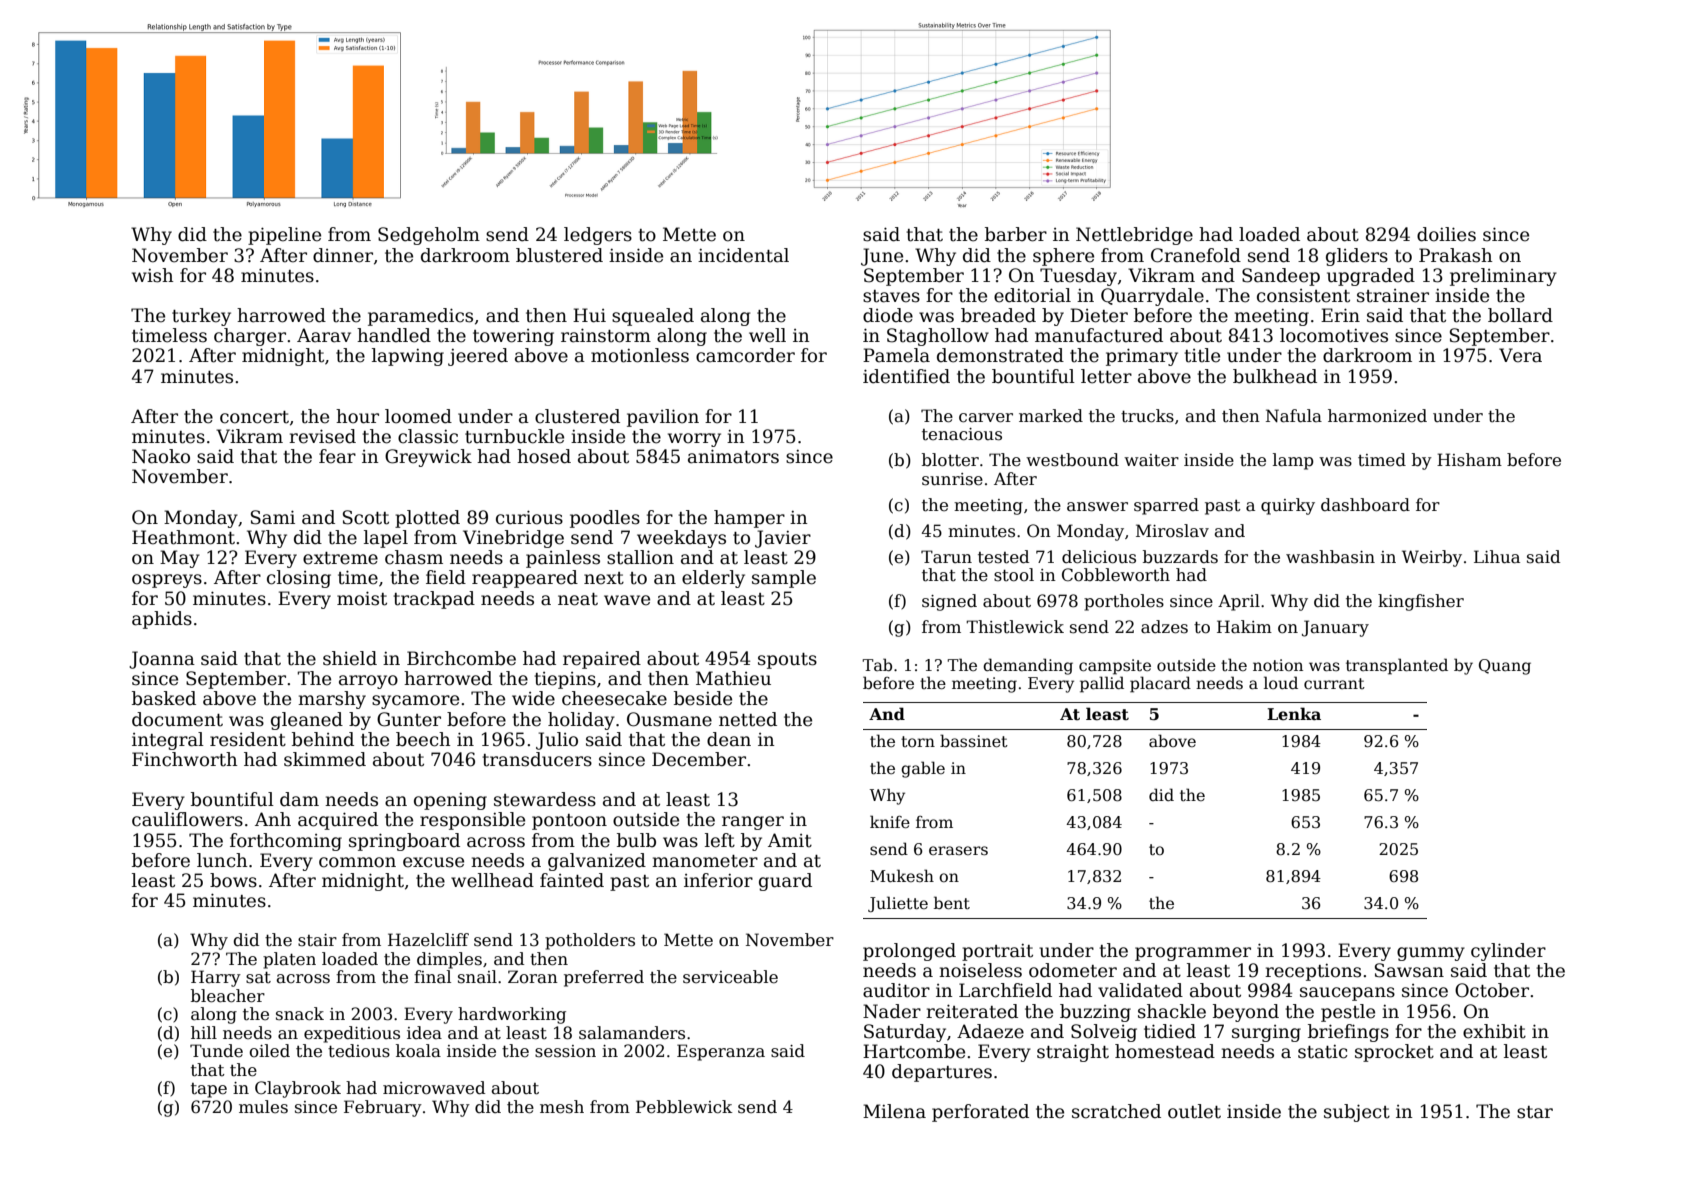  What do you see at coordinates (1028, 666) in the screenshot?
I see `demanding` at bounding box center [1028, 666].
